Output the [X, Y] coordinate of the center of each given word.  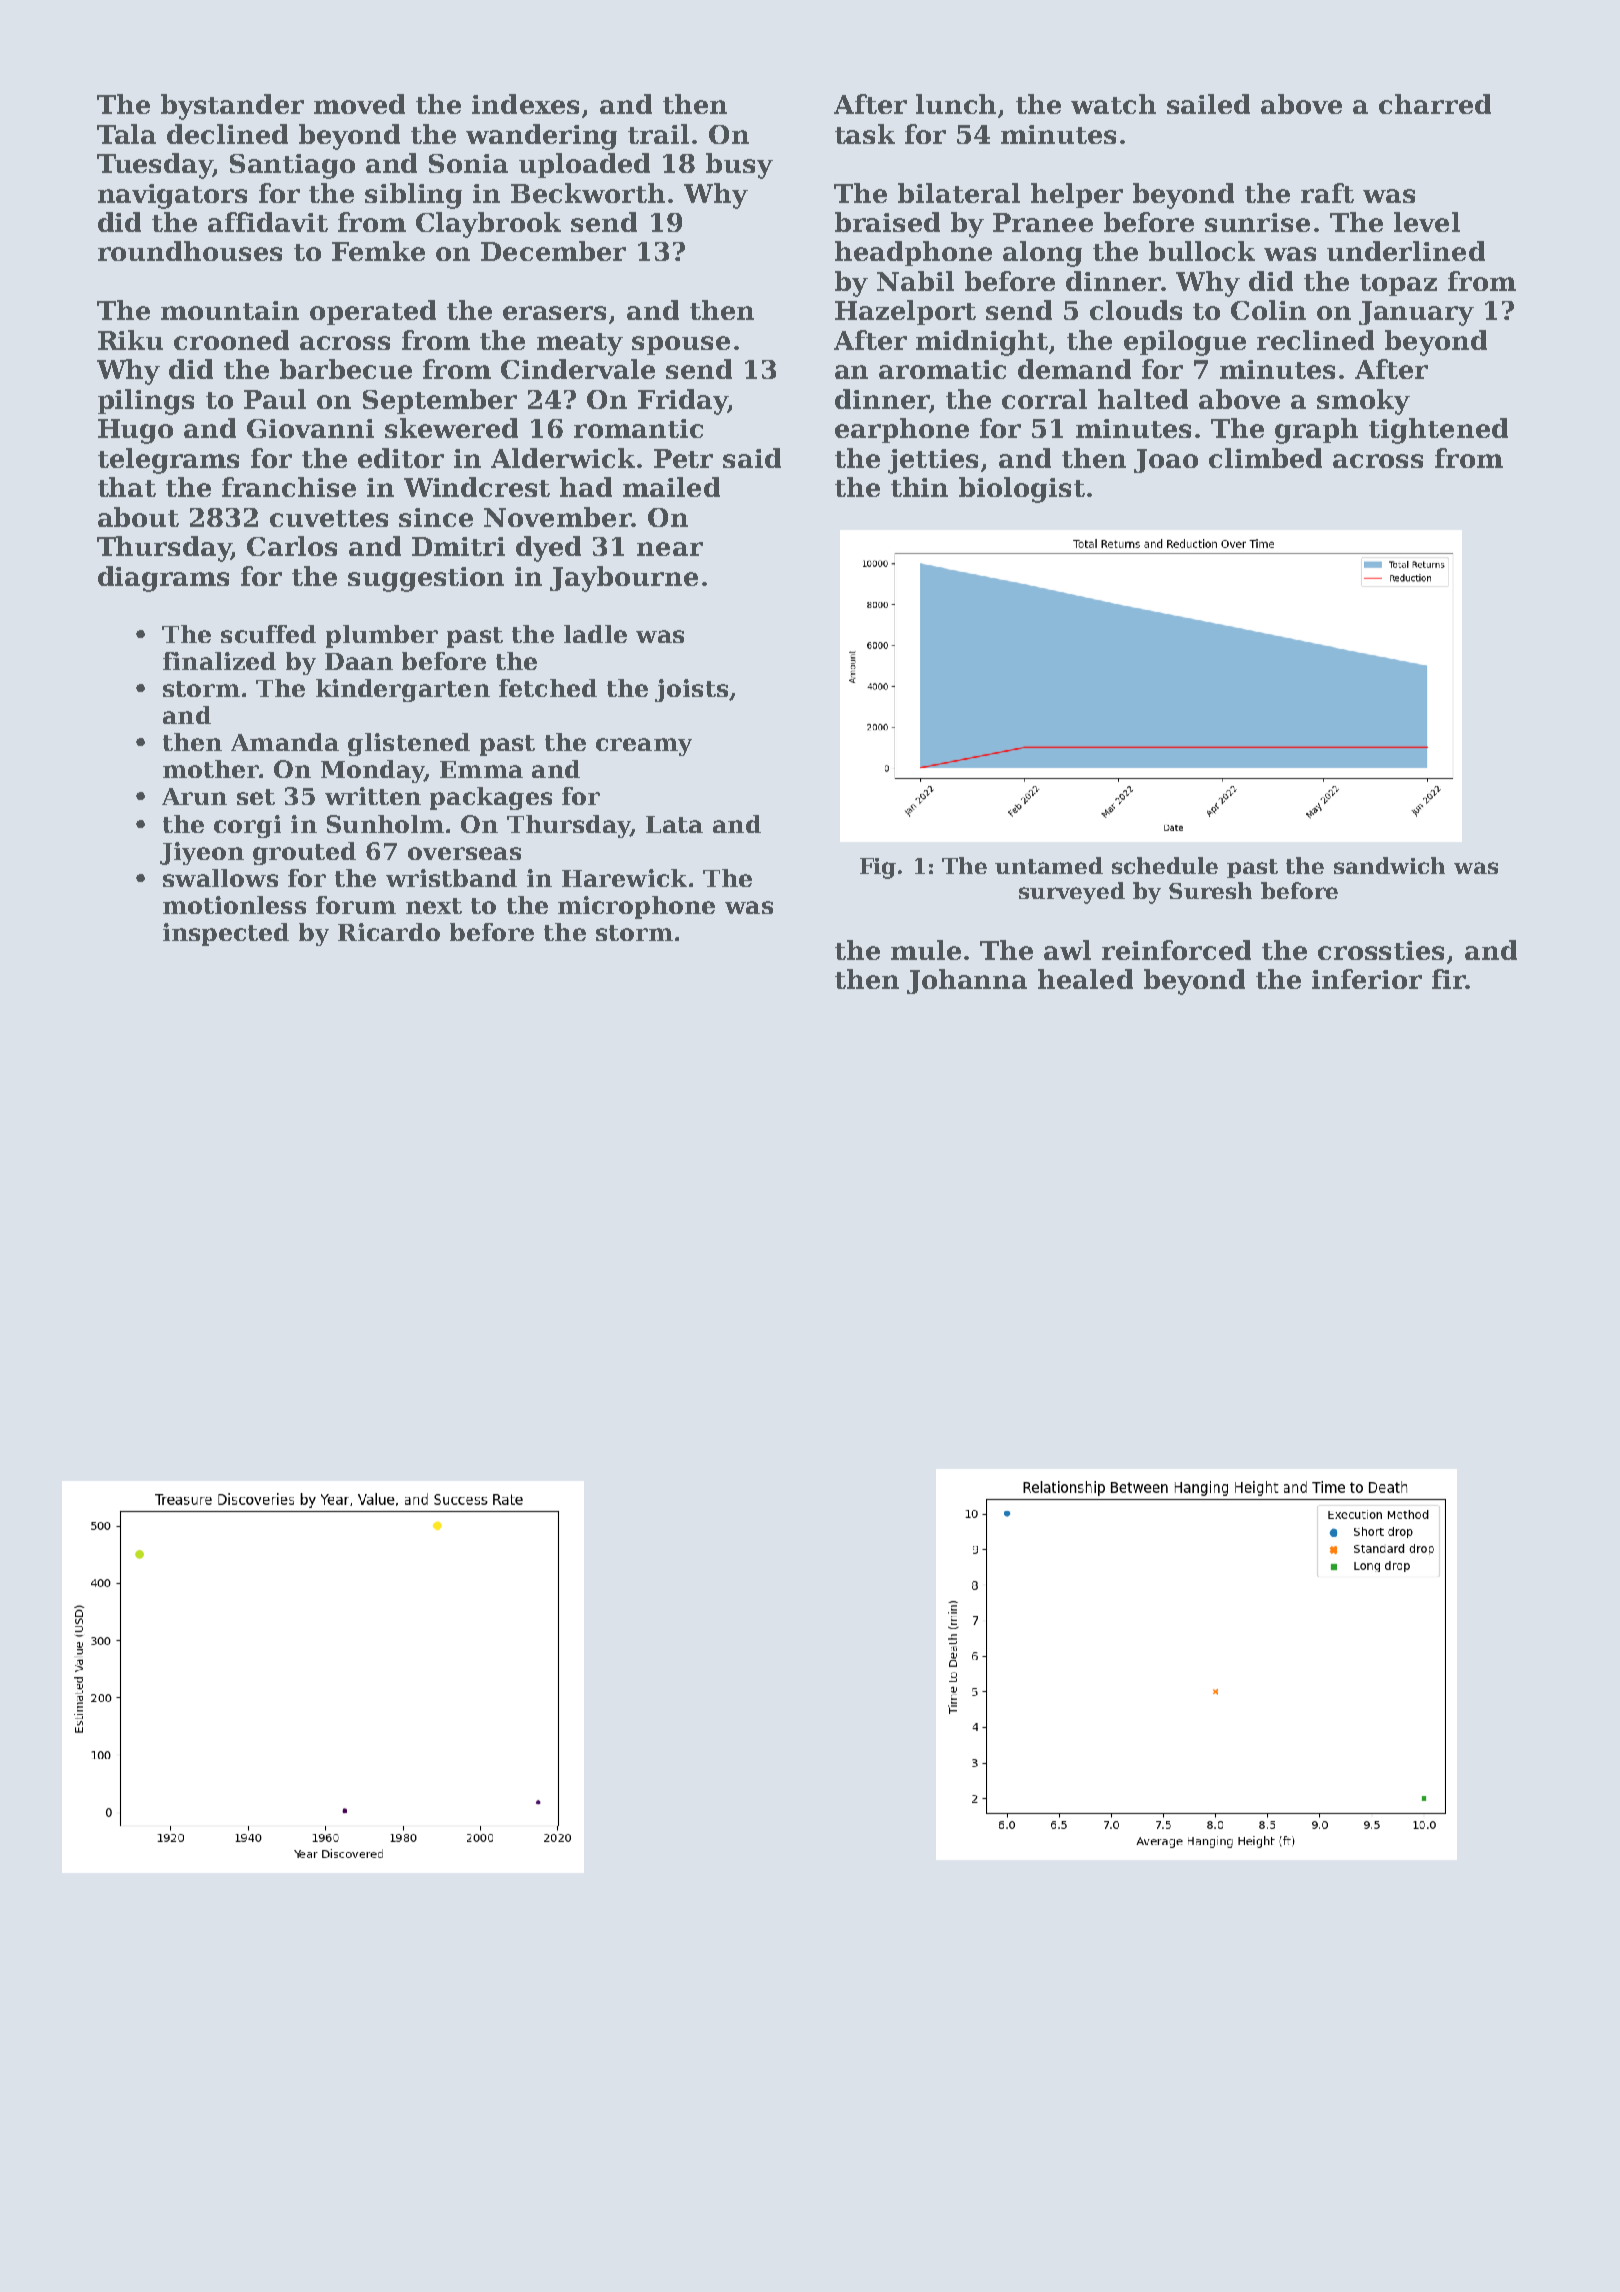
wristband [451, 878]
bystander [232, 107]
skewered [451, 428]
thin [919, 487]
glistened [409, 744]
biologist [1022, 490]
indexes [525, 104]
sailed [1208, 104]
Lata [674, 824]
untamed [1049, 865]
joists [691, 690]
